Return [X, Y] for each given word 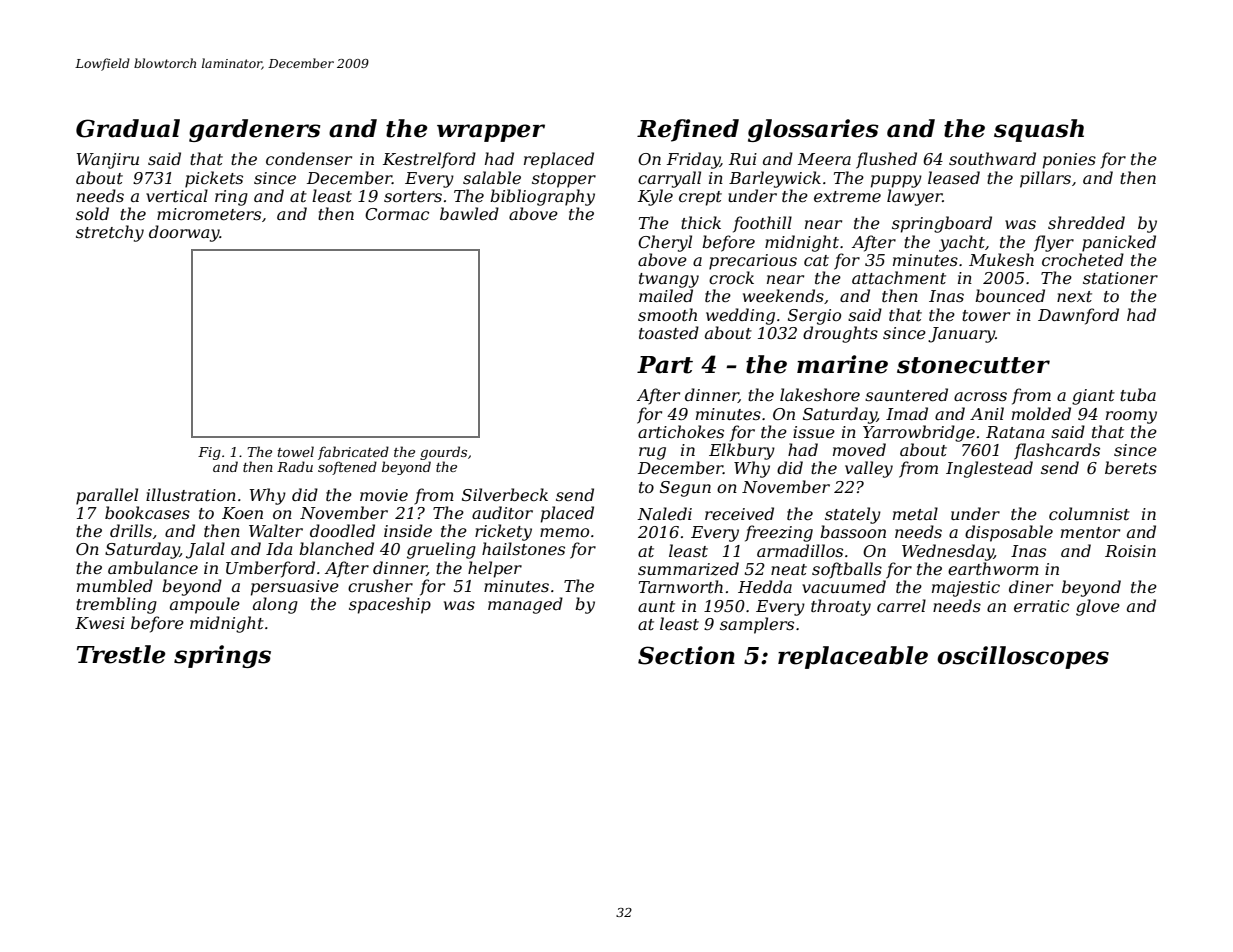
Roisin [1130, 551]
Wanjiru [108, 161]
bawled [469, 213]
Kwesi [100, 623]
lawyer [915, 197]
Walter [276, 530]
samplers [757, 625]
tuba [1138, 394]
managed [525, 605]
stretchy [110, 233]
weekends [783, 295]
